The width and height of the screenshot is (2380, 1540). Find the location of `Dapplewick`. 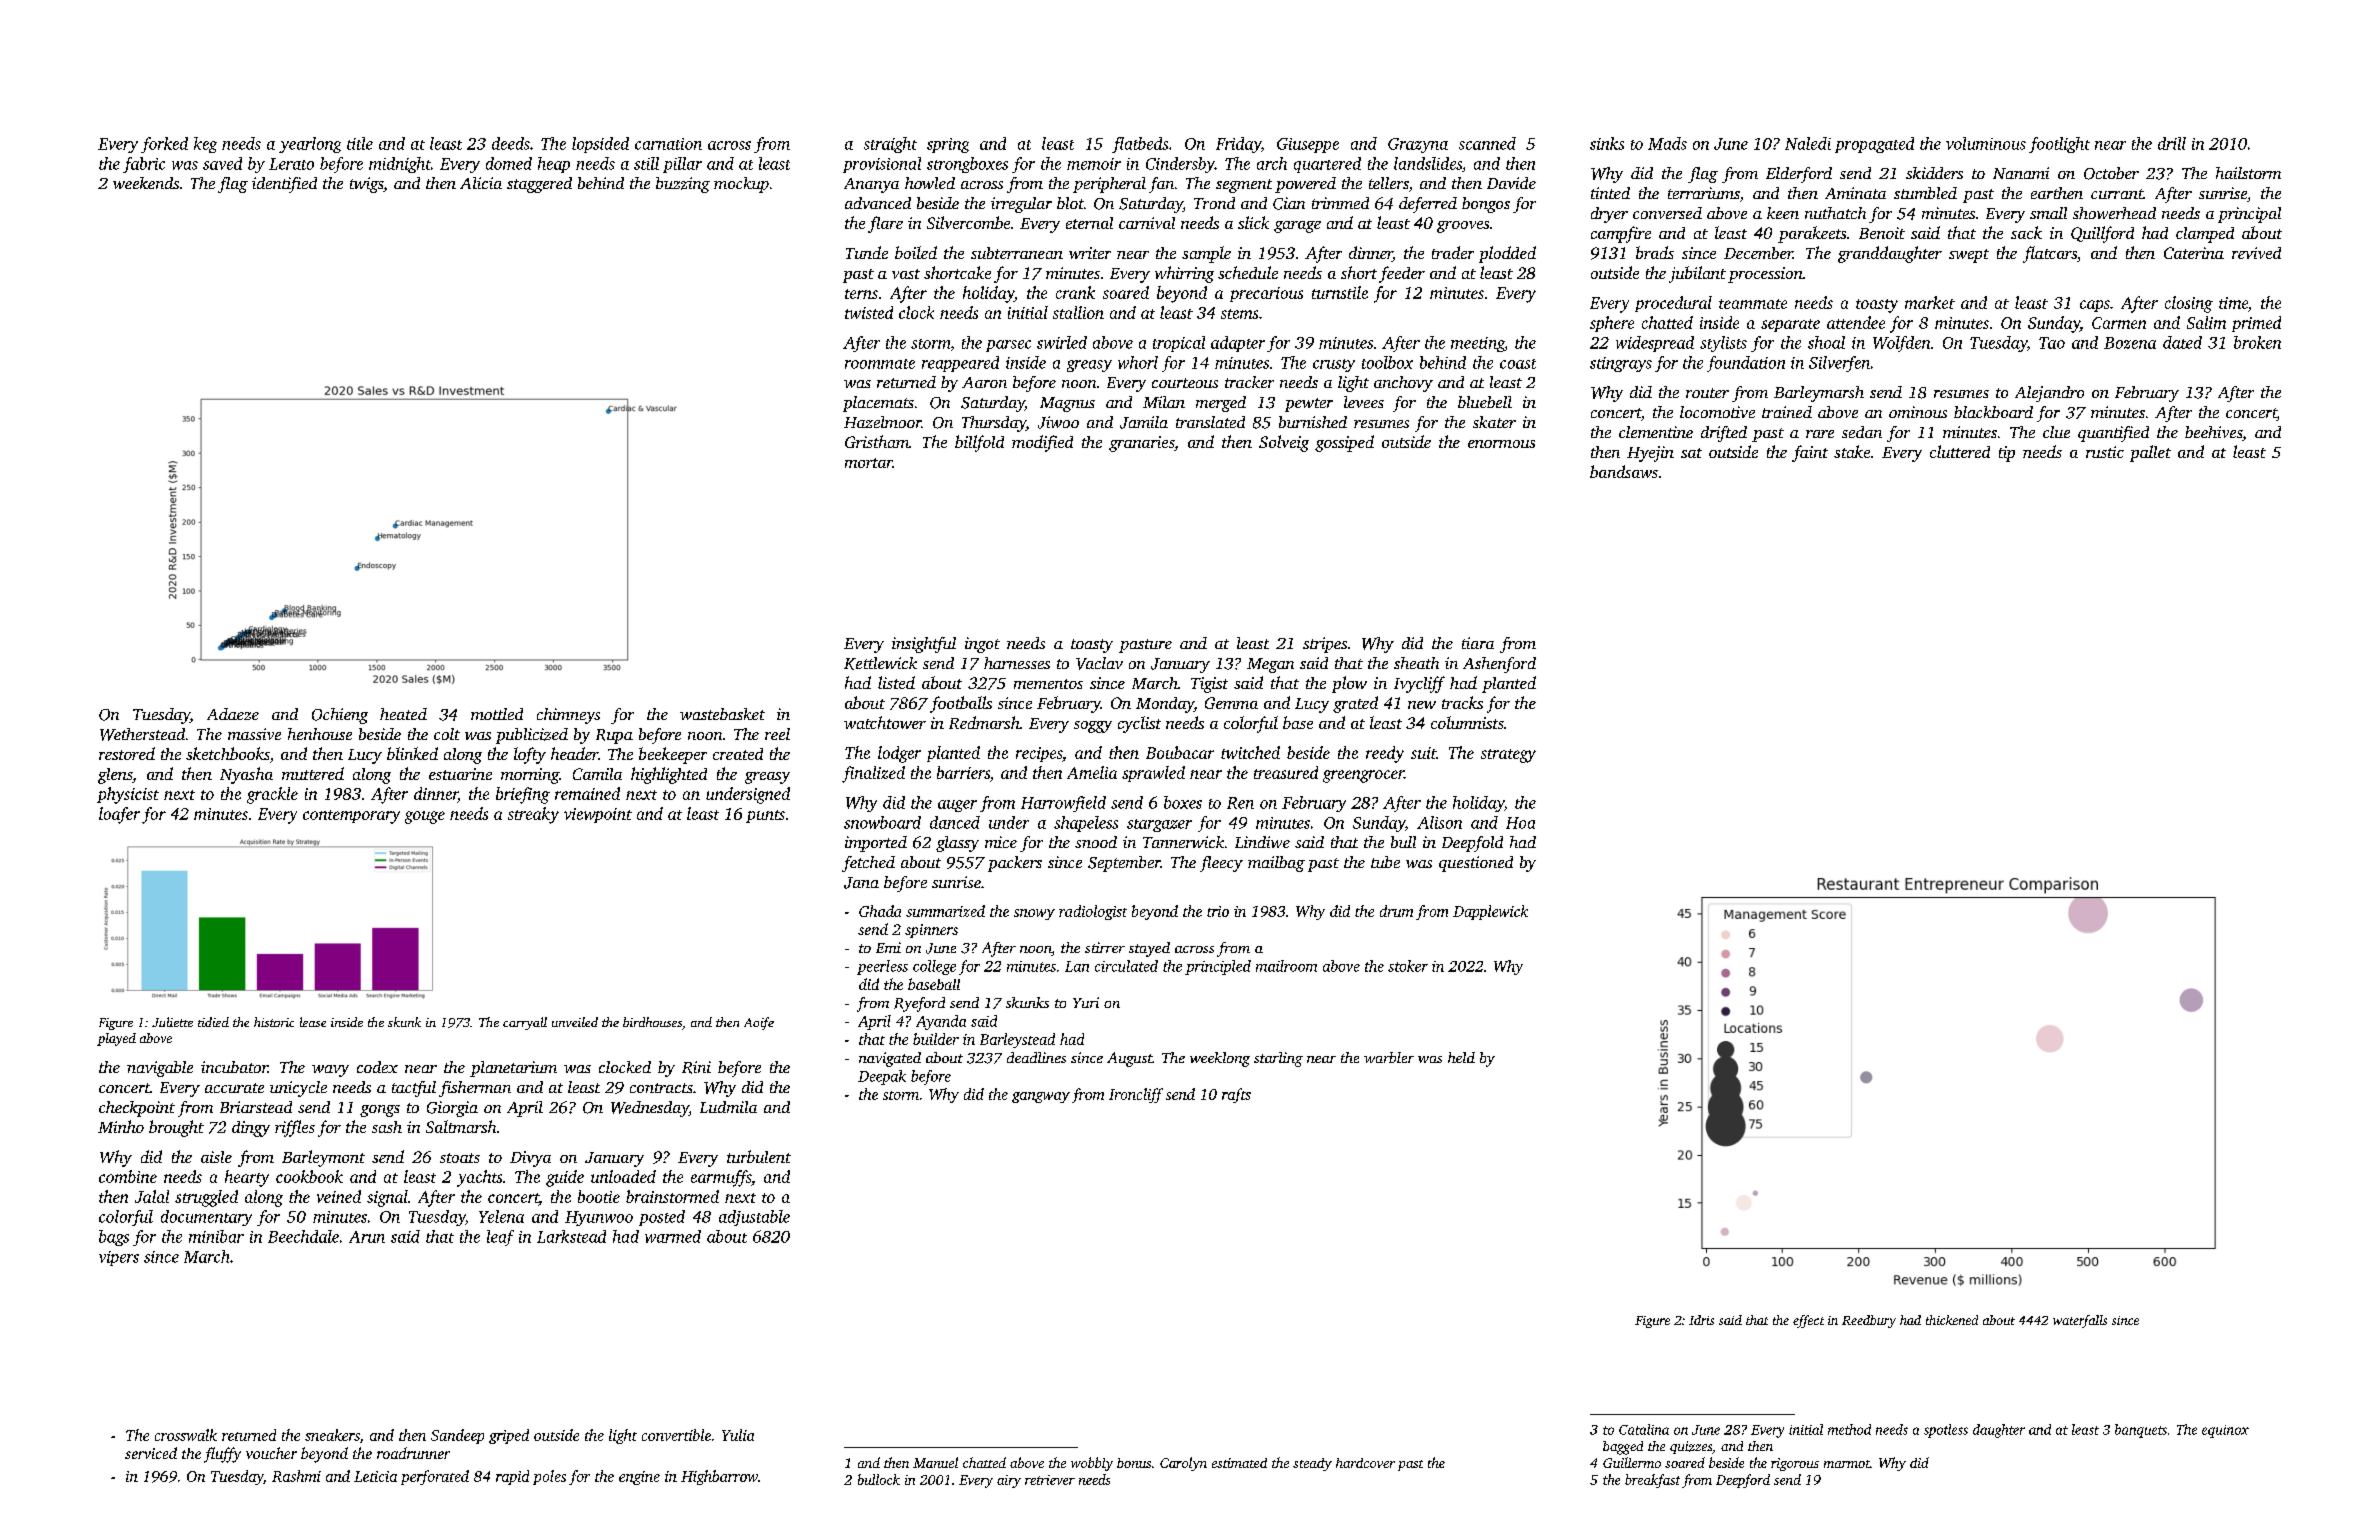

Dapplewick is located at coordinates (1490, 912).
